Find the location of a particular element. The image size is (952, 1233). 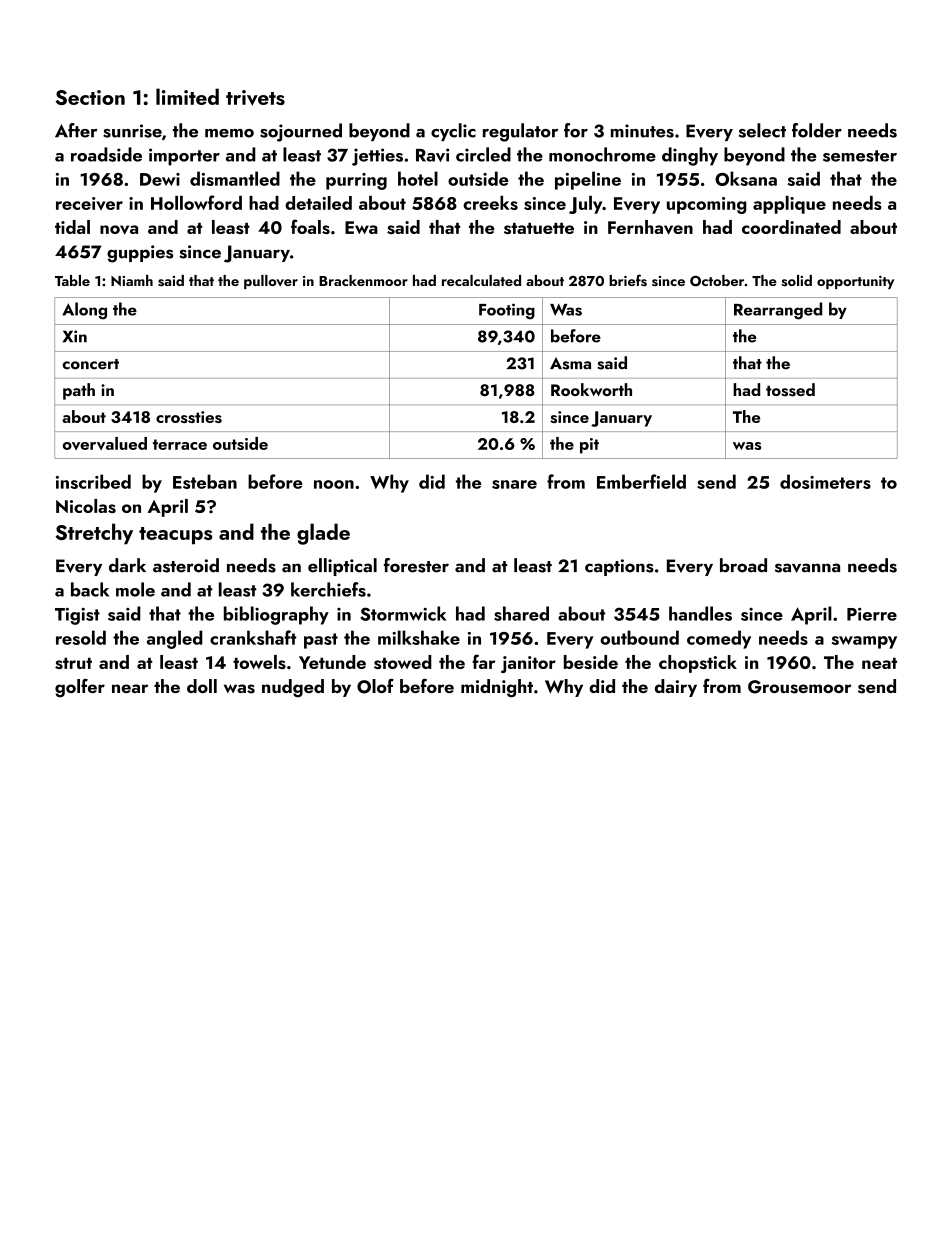

pipeline is located at coordinates (588, 180).
